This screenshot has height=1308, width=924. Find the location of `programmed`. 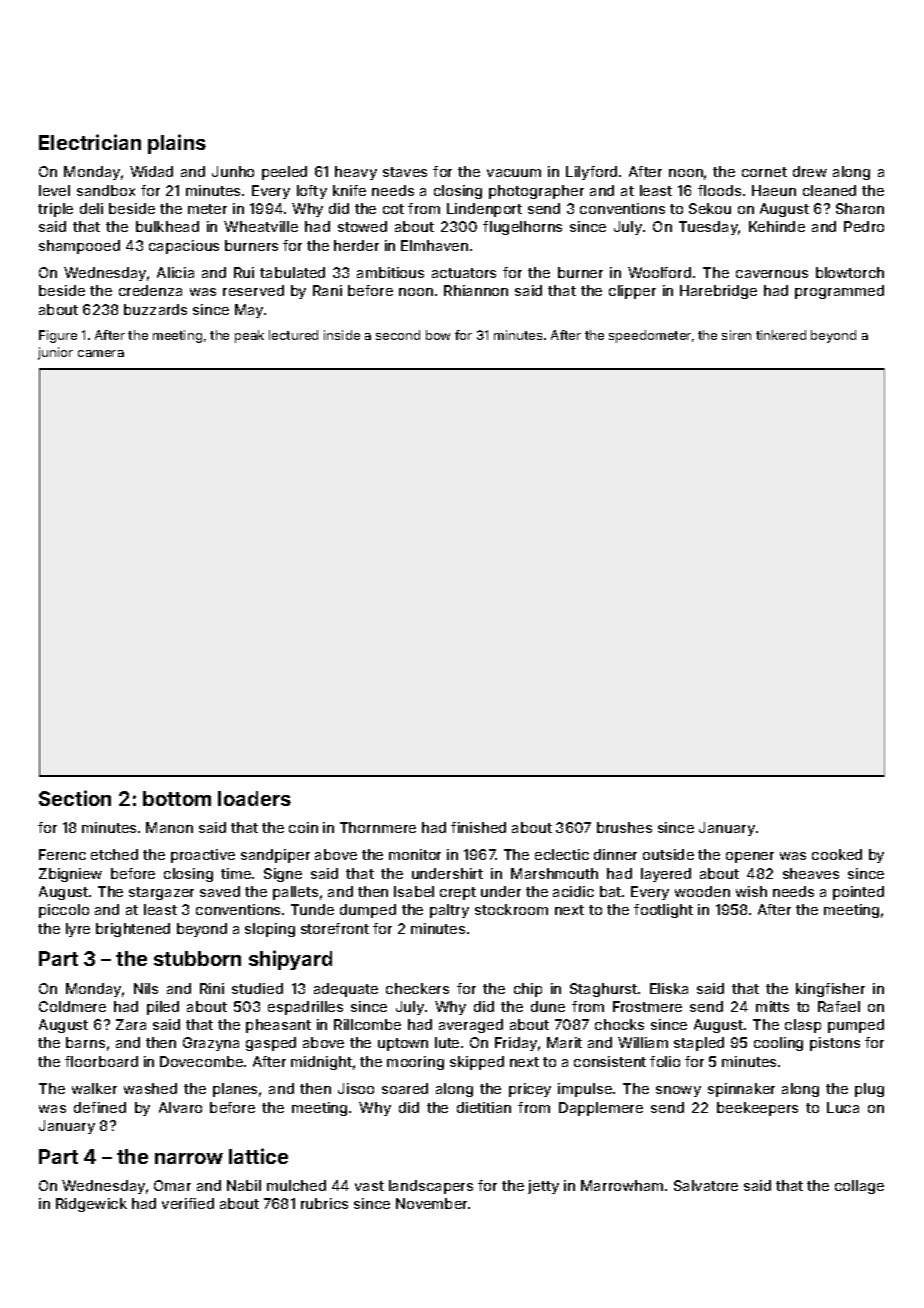

programmed is located at coordinates (839, 292).
